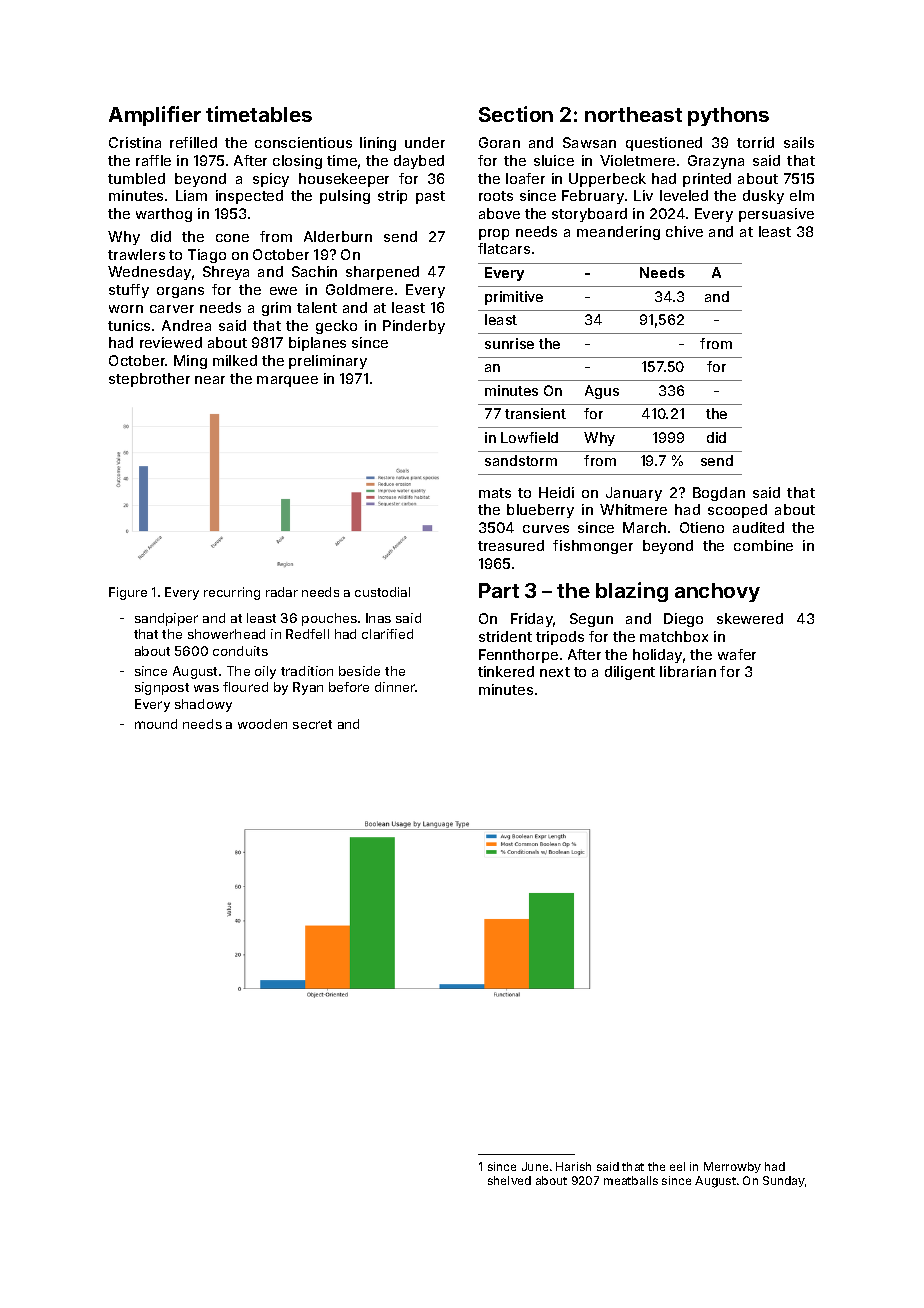 The image size is (924, 1308). Describe the element at coordinates (509, 1180) in the page. I see `shelved` at that location.
